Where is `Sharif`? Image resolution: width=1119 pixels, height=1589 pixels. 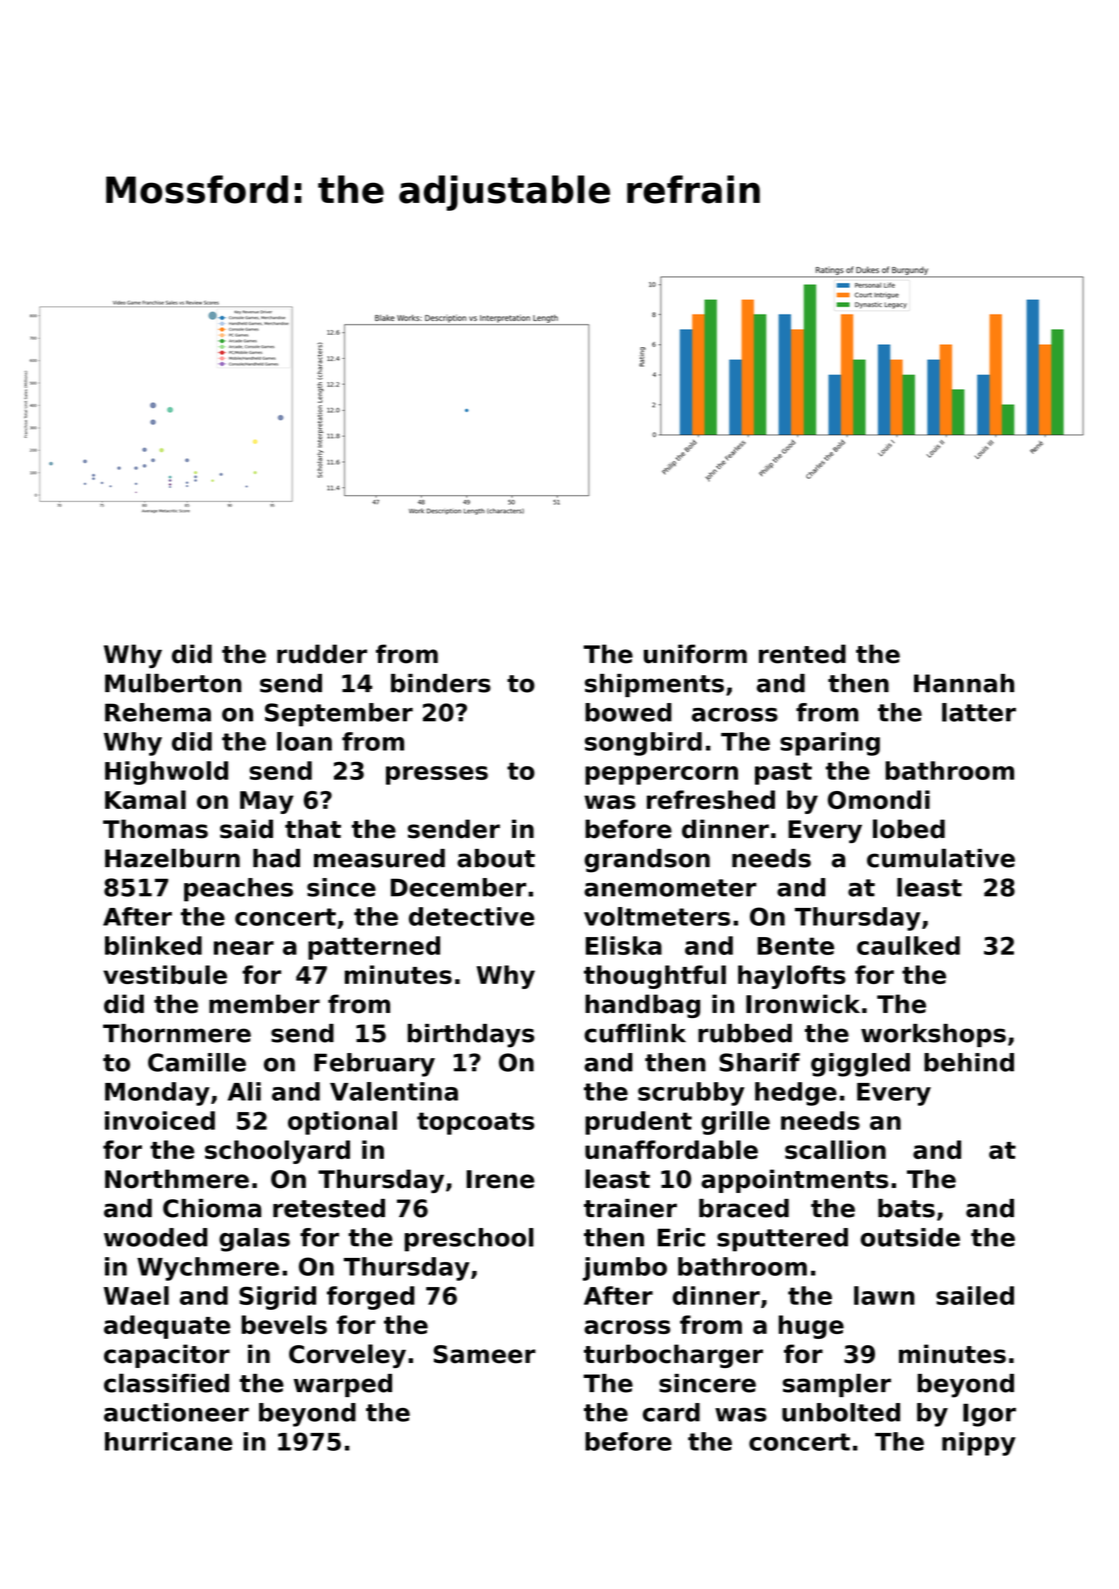
Sharif is located at coordinates (759, 1062).
